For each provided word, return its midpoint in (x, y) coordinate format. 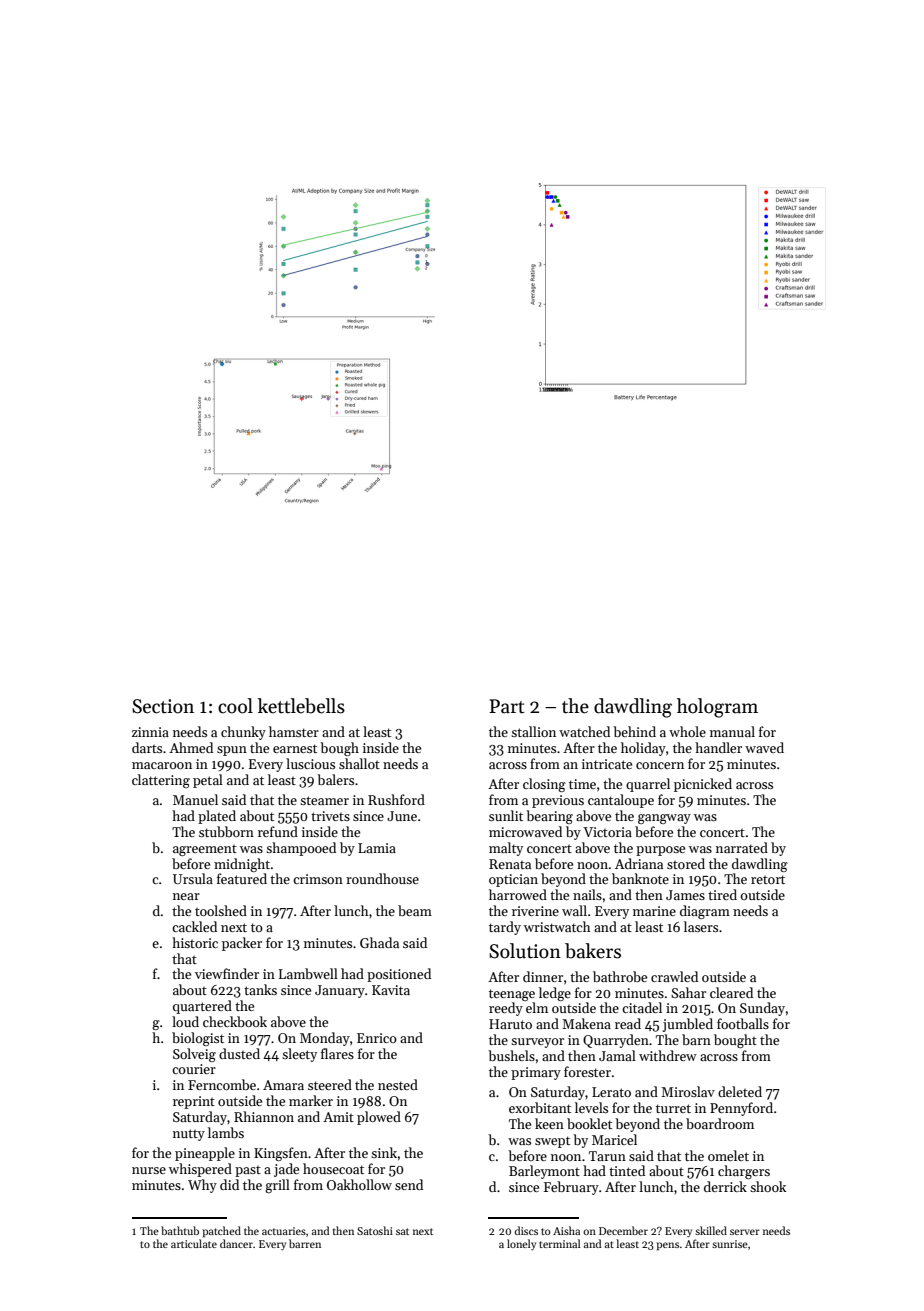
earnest (295, 748)
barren (305, 1243)
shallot (359, 763)
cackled (194, 926)
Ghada (379, 942)
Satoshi (375, 1230)
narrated (742, 847)
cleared (731, 992)
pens (668, 1246)
